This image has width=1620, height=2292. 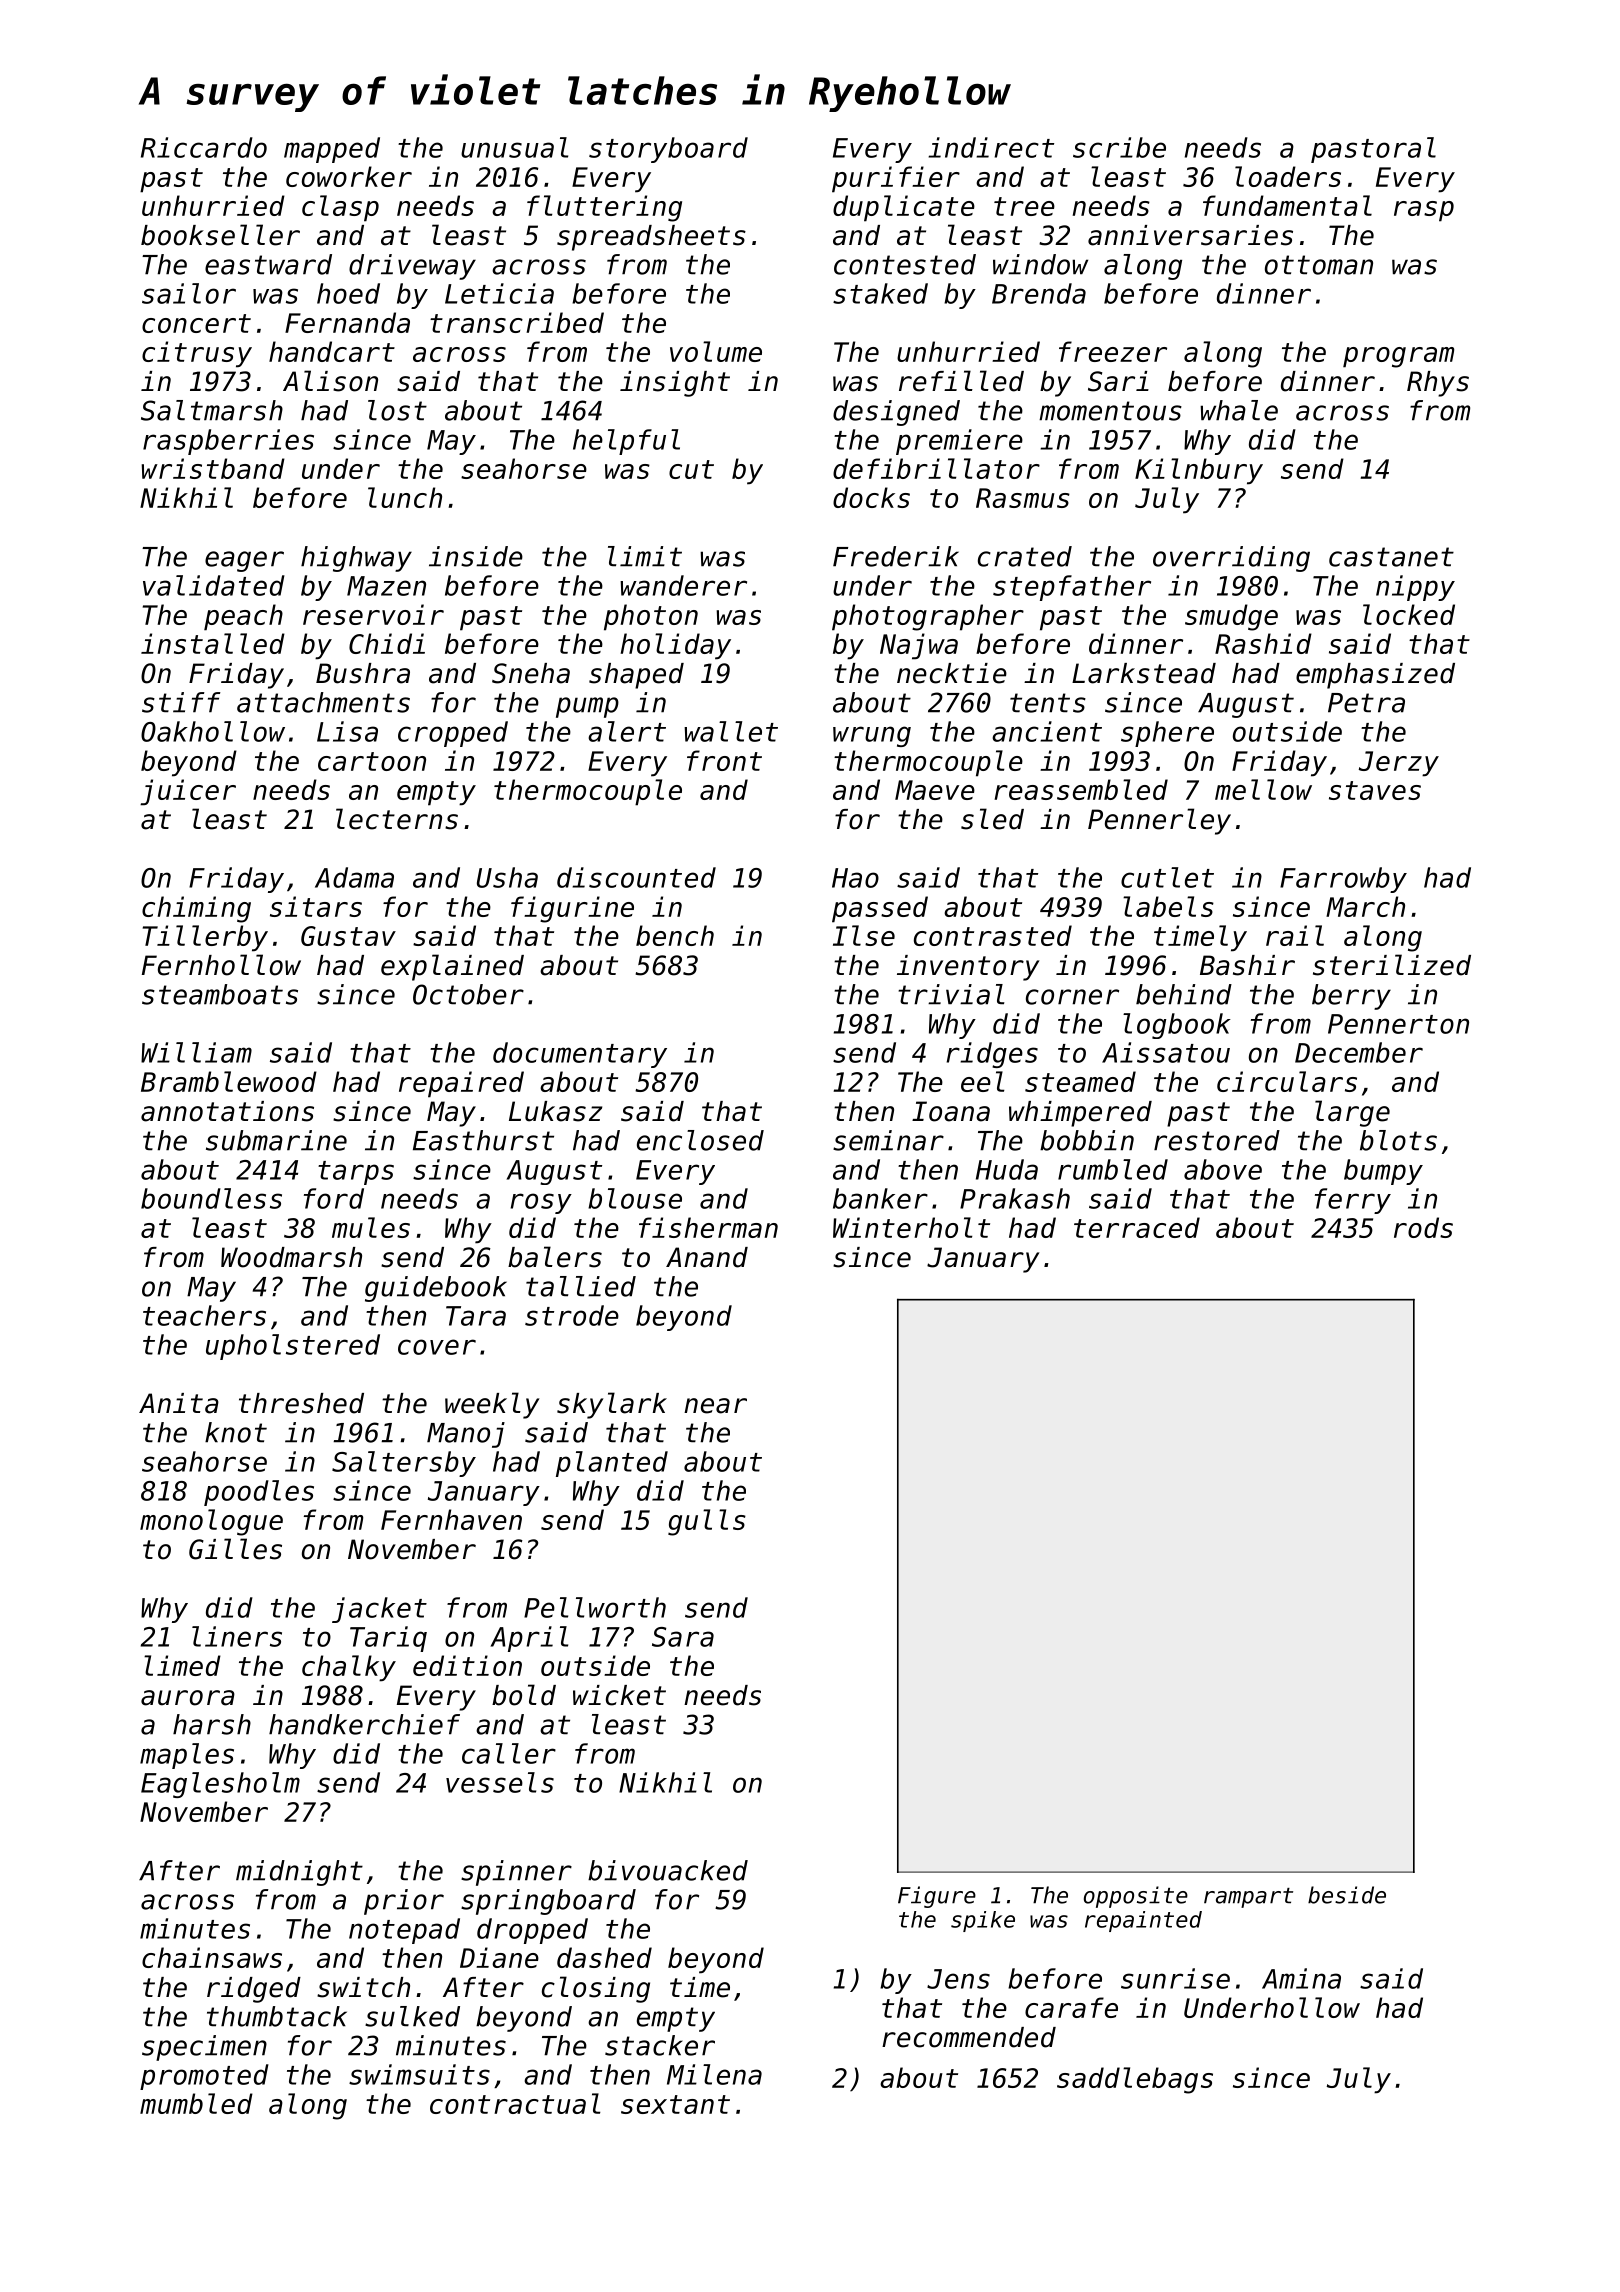 What do you see at coordinates (626, 442) in the image?
I see `helpful` at bounding box center [626, 442].
